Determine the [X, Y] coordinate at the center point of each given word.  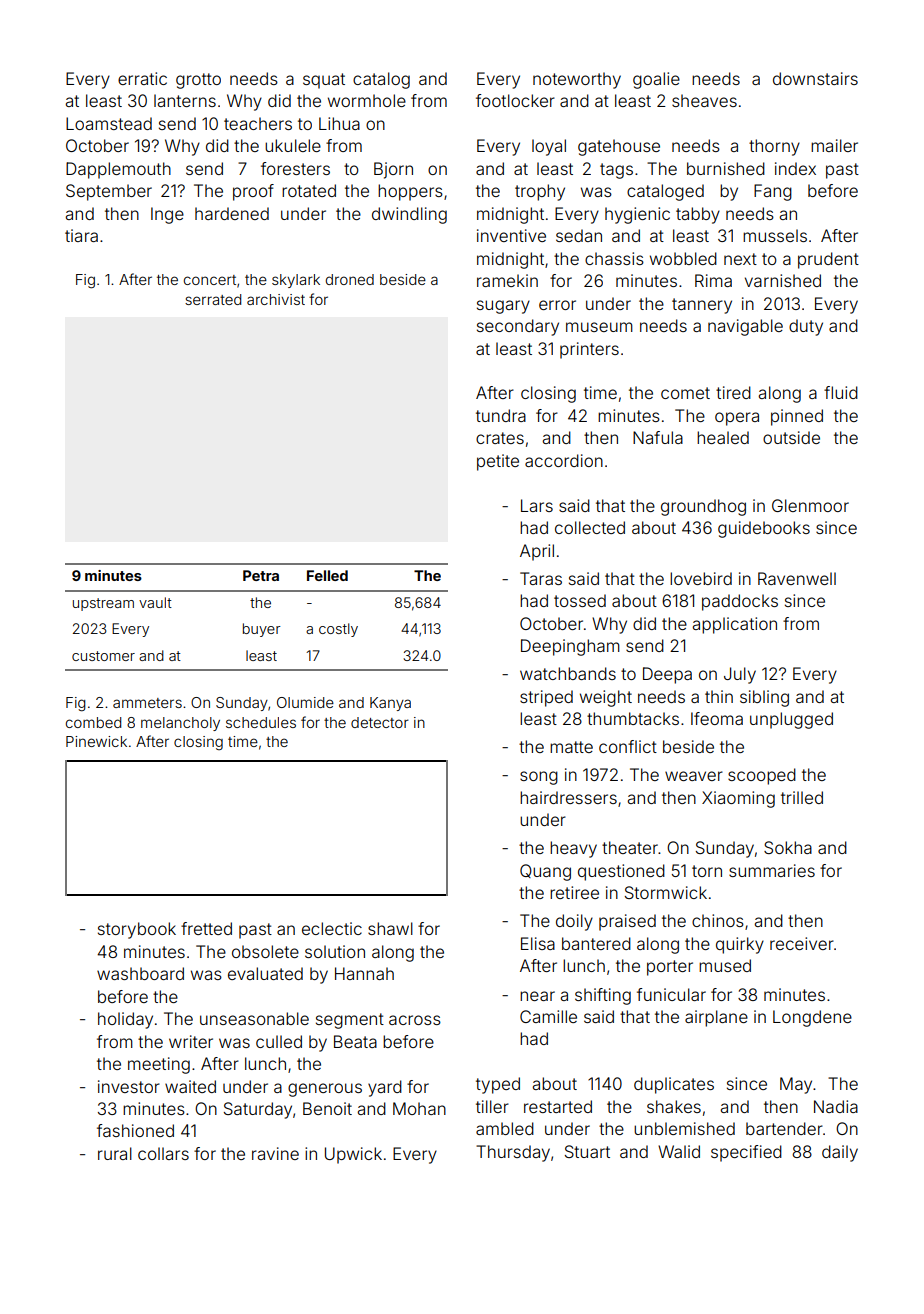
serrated [213, 299]
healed [723, 437]
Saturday [258, 1110]
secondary [518, 327]
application [734, 625]
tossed [580, 600]
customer [103, 656]
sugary [503, 307]
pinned [797, 417]
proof [253, 192]
